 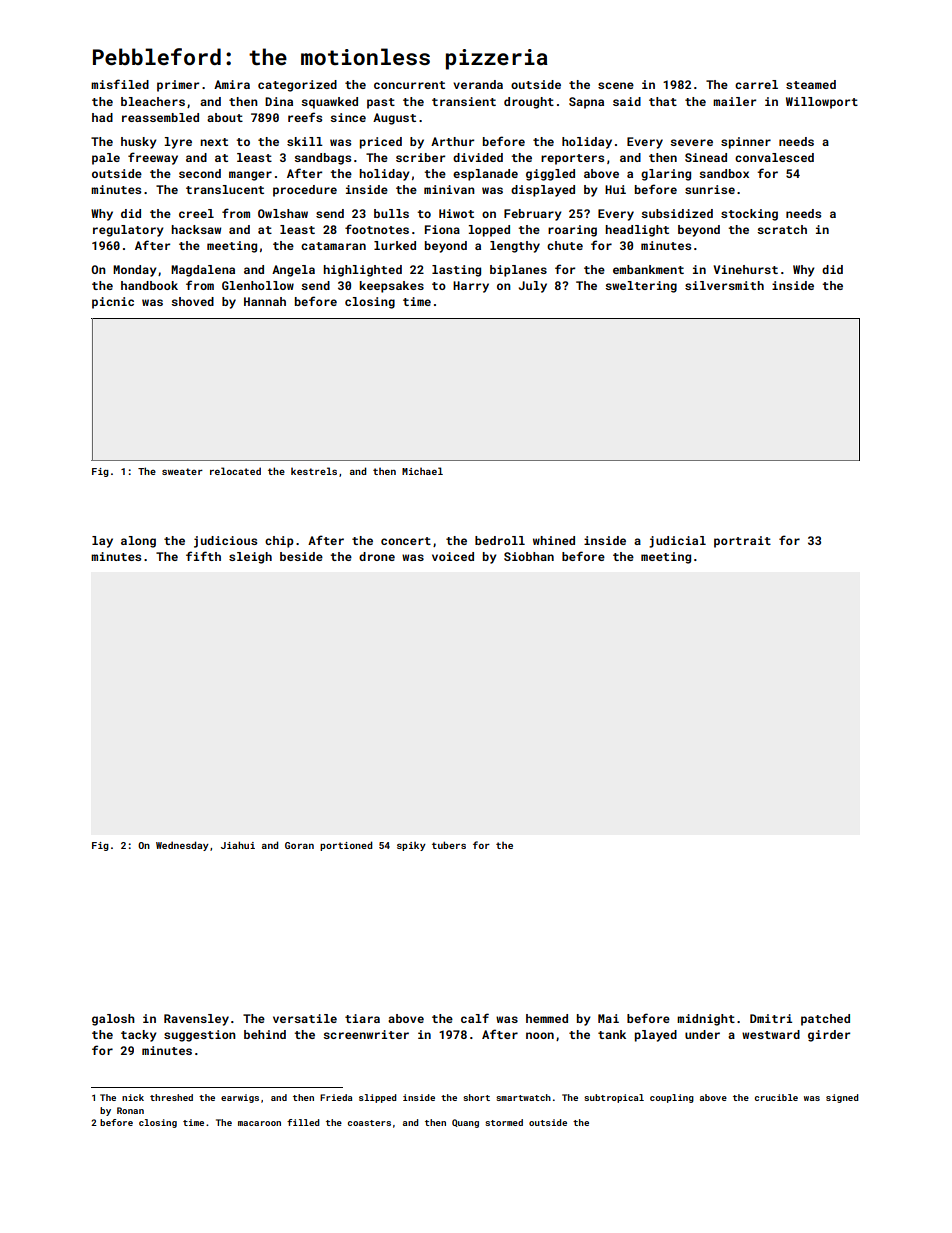 What do you see at coordinates (811, 84) in the page?
I see `steamed` at bounding box center [811, 84].
